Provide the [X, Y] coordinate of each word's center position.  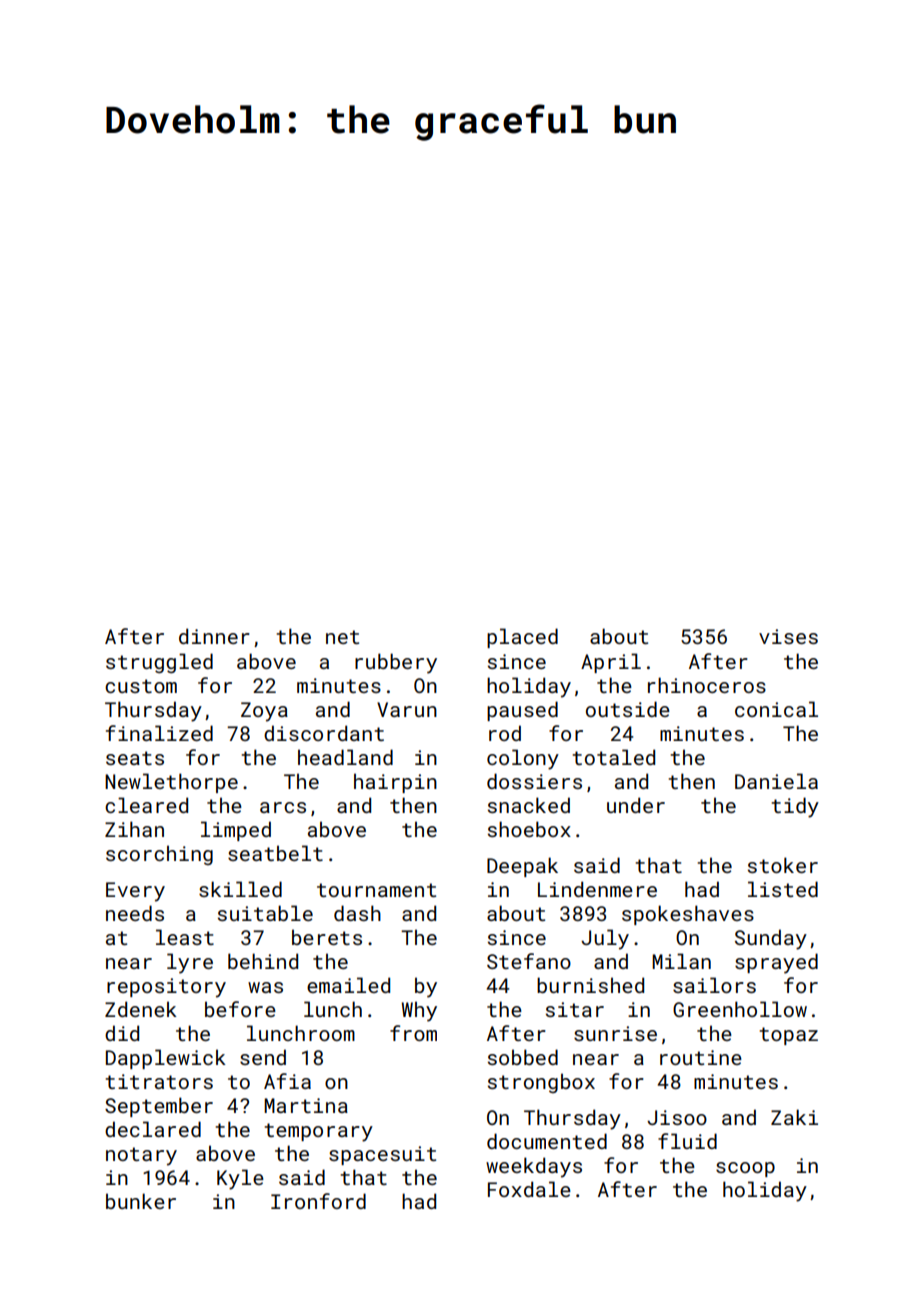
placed [522, 638]
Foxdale [529, 1189]
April [611, 663]
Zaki [794, 1117]
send [263, 1057]
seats [135, 758]
